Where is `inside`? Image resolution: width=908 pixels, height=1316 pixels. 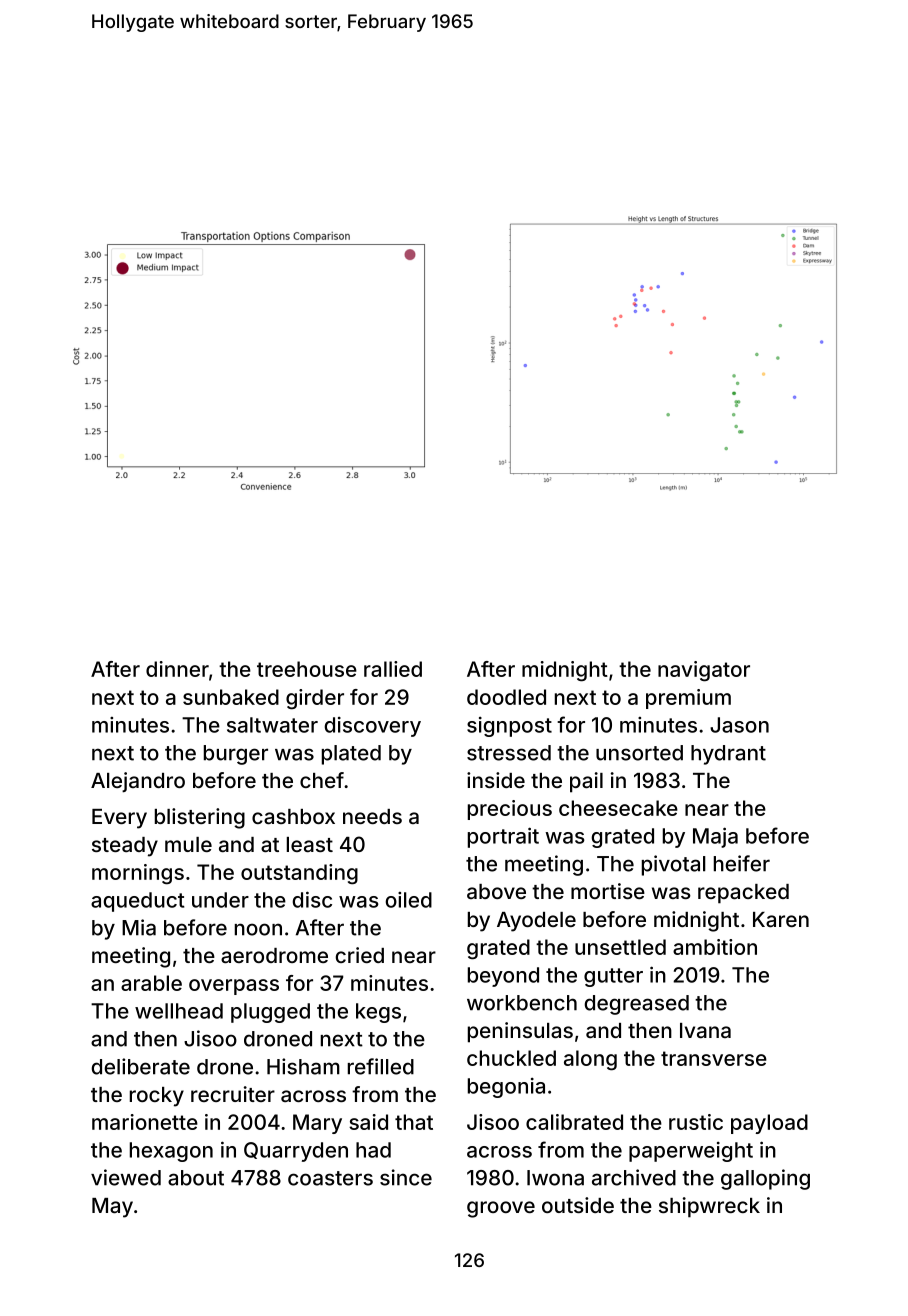 inside is located at coordinates (496, 780).
